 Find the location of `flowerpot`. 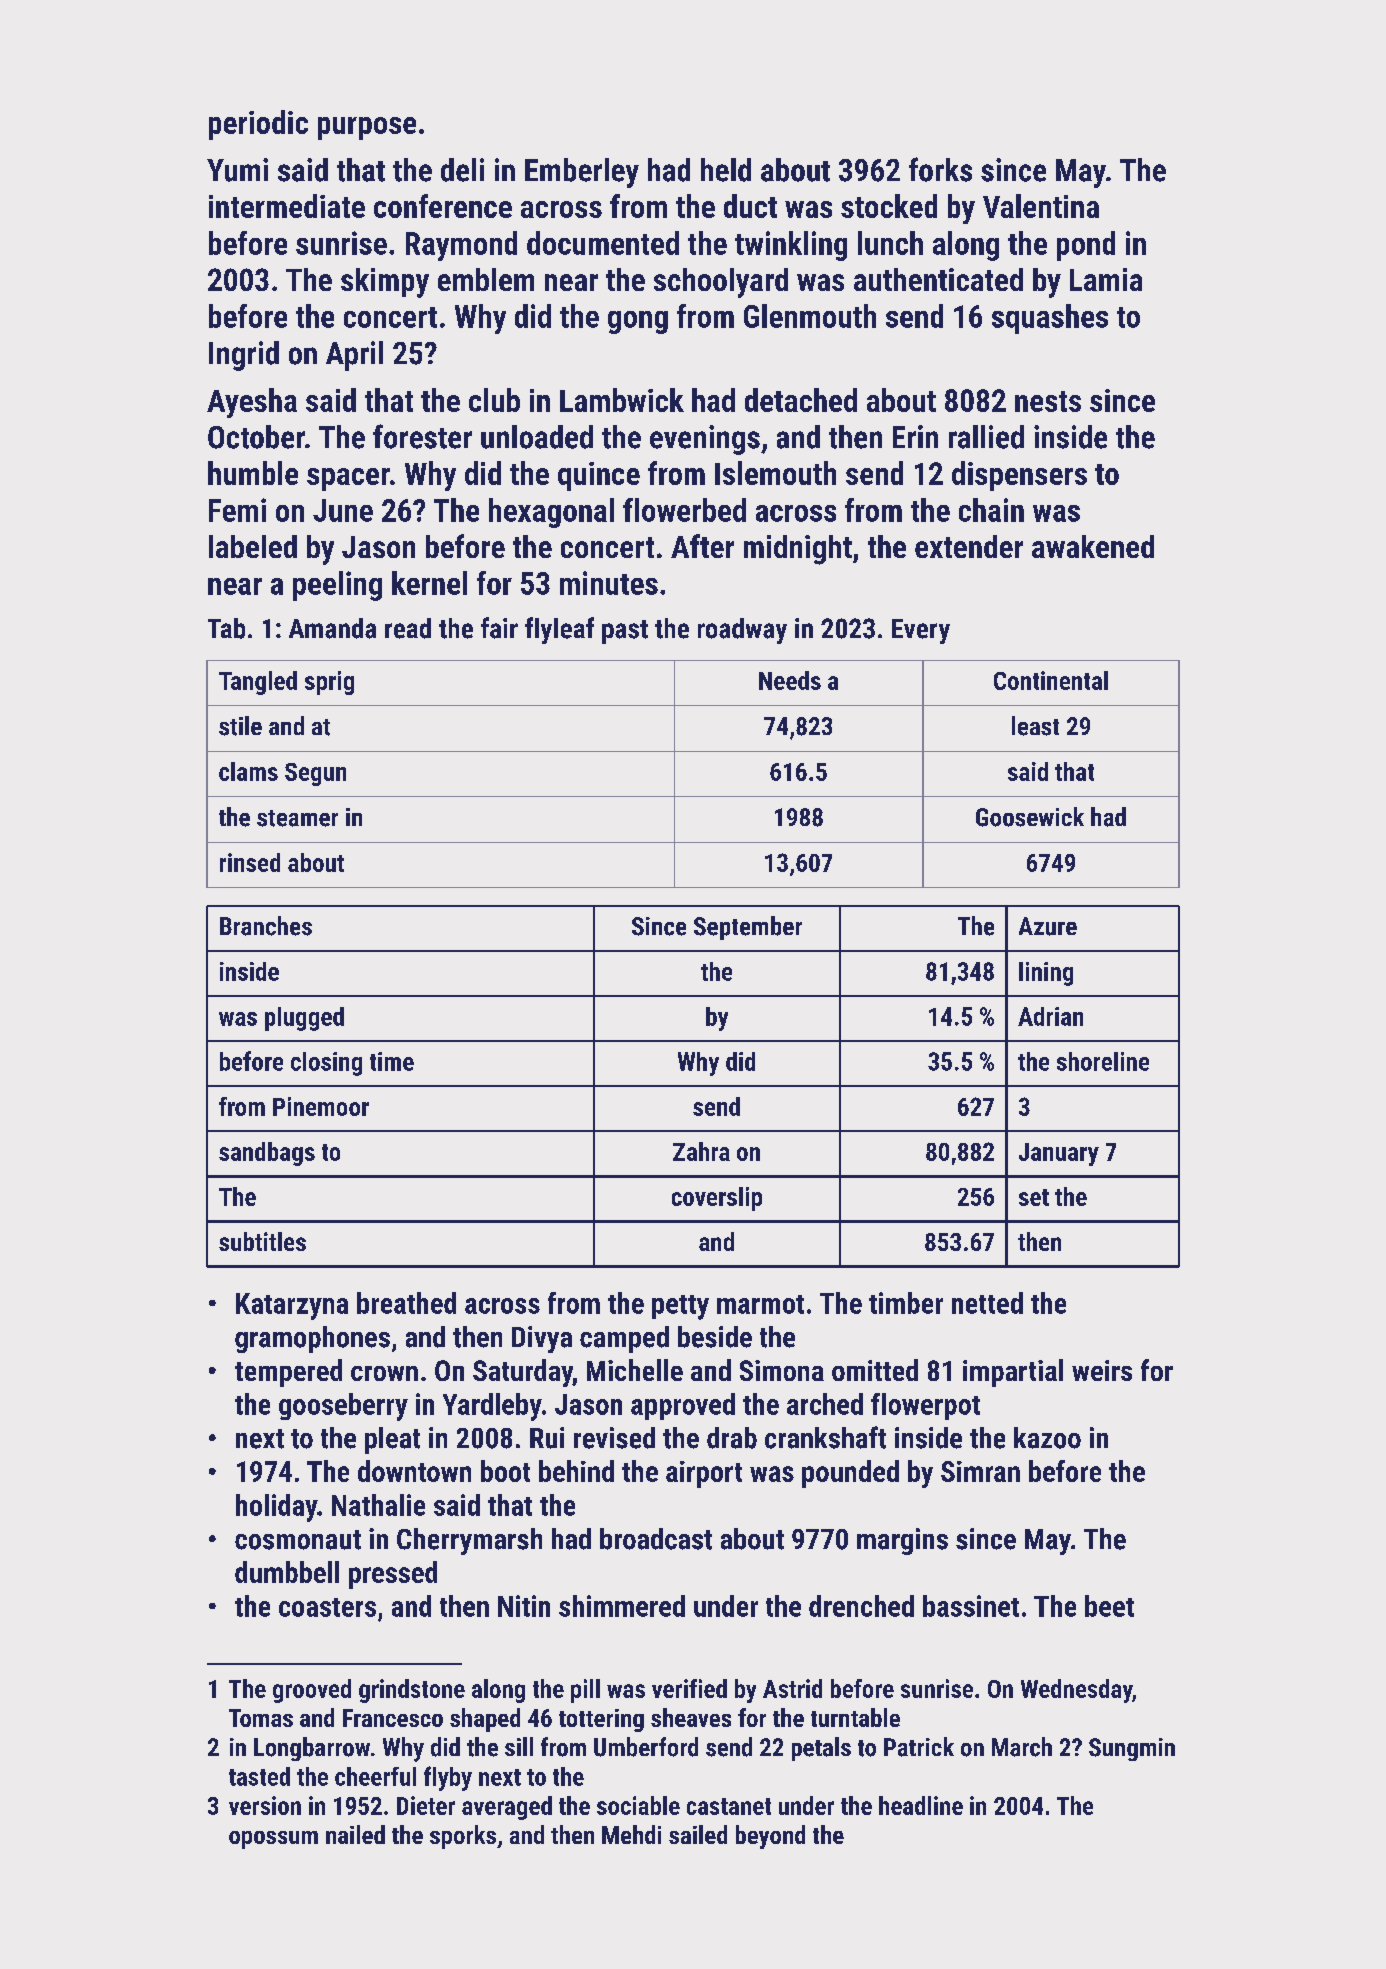

flowerpot is located at coordinates (925, 1406).
